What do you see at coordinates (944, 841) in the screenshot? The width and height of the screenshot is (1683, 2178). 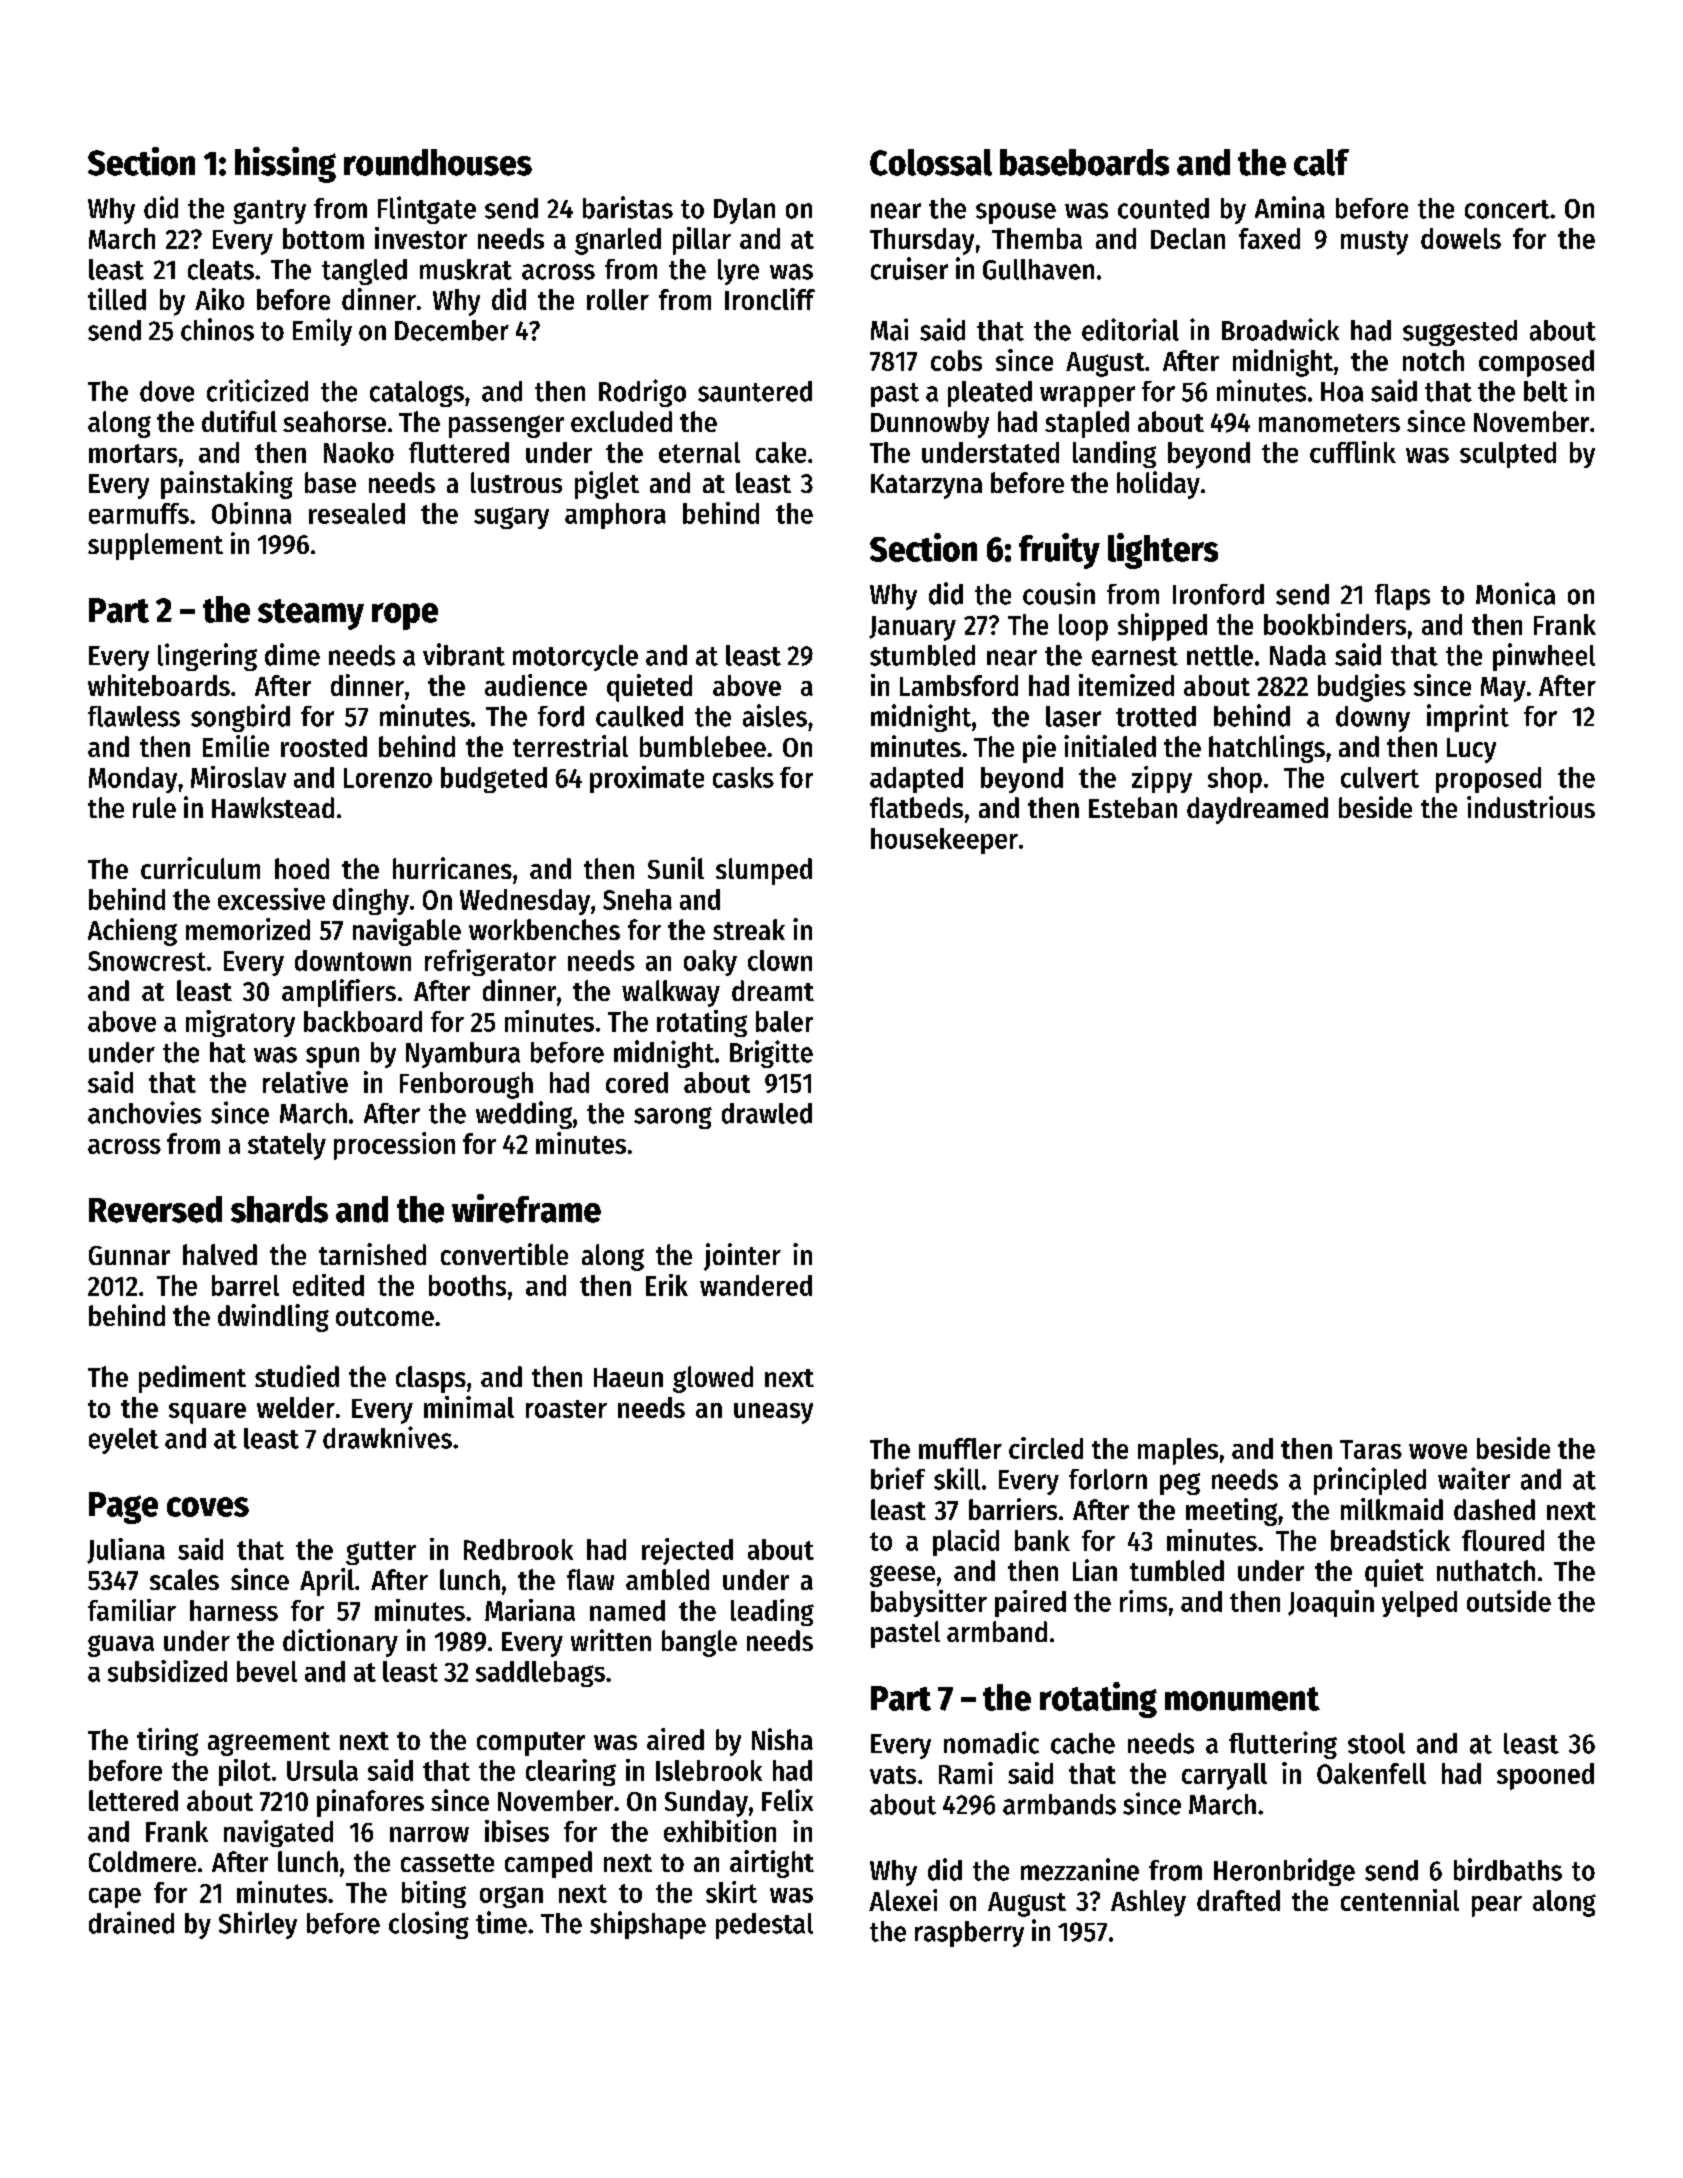 I see `housekeeper` at bounding box center [944, 841].
